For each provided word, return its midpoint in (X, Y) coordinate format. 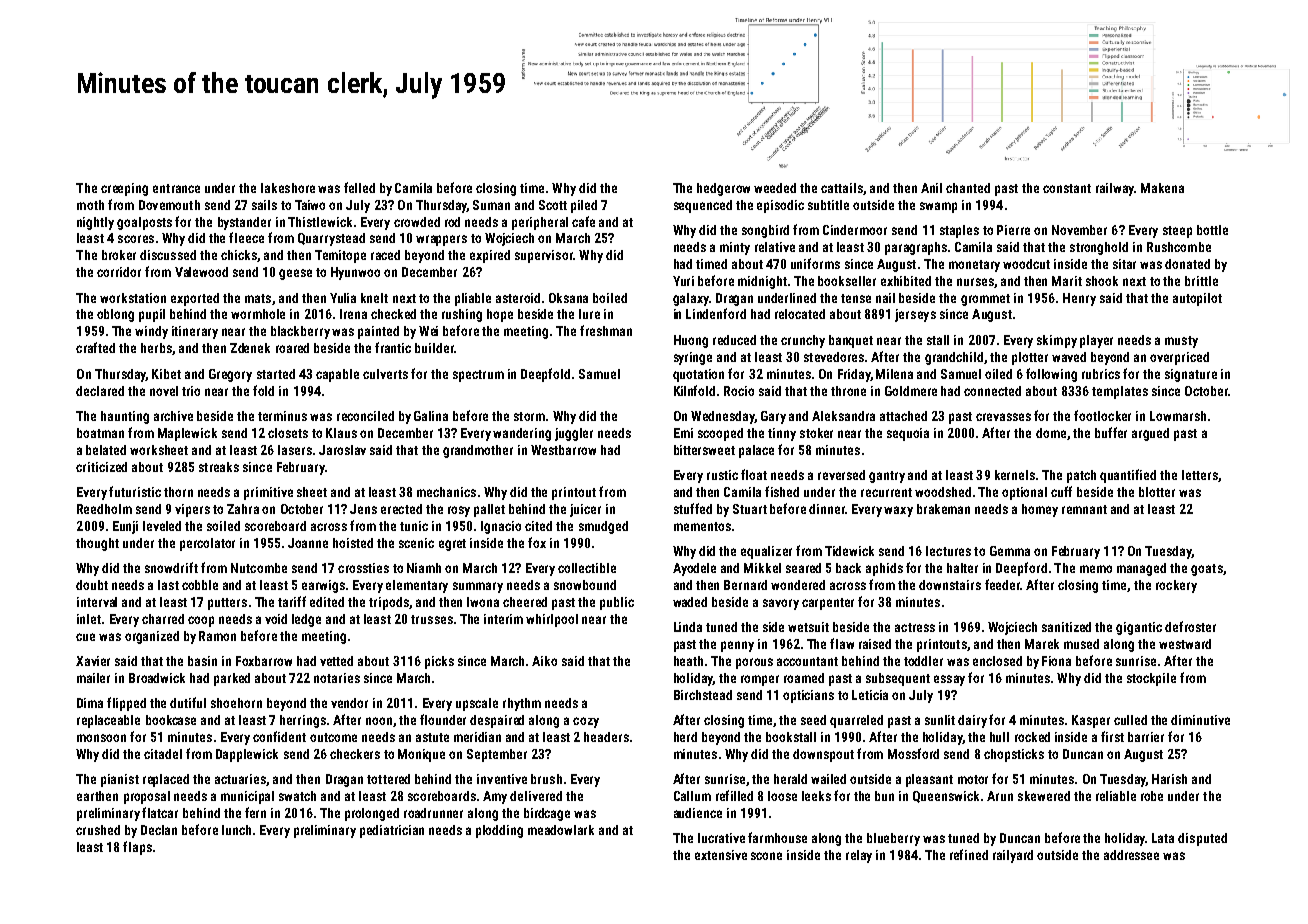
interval (97, 602)
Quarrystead (331, 239)
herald (790, 779)
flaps (137, 848)
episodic (780, 206)
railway (1115, 189)
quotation (698, 375)
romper (760, 680)
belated (106, 450)
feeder (1002, 584)
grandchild (954, 358)
